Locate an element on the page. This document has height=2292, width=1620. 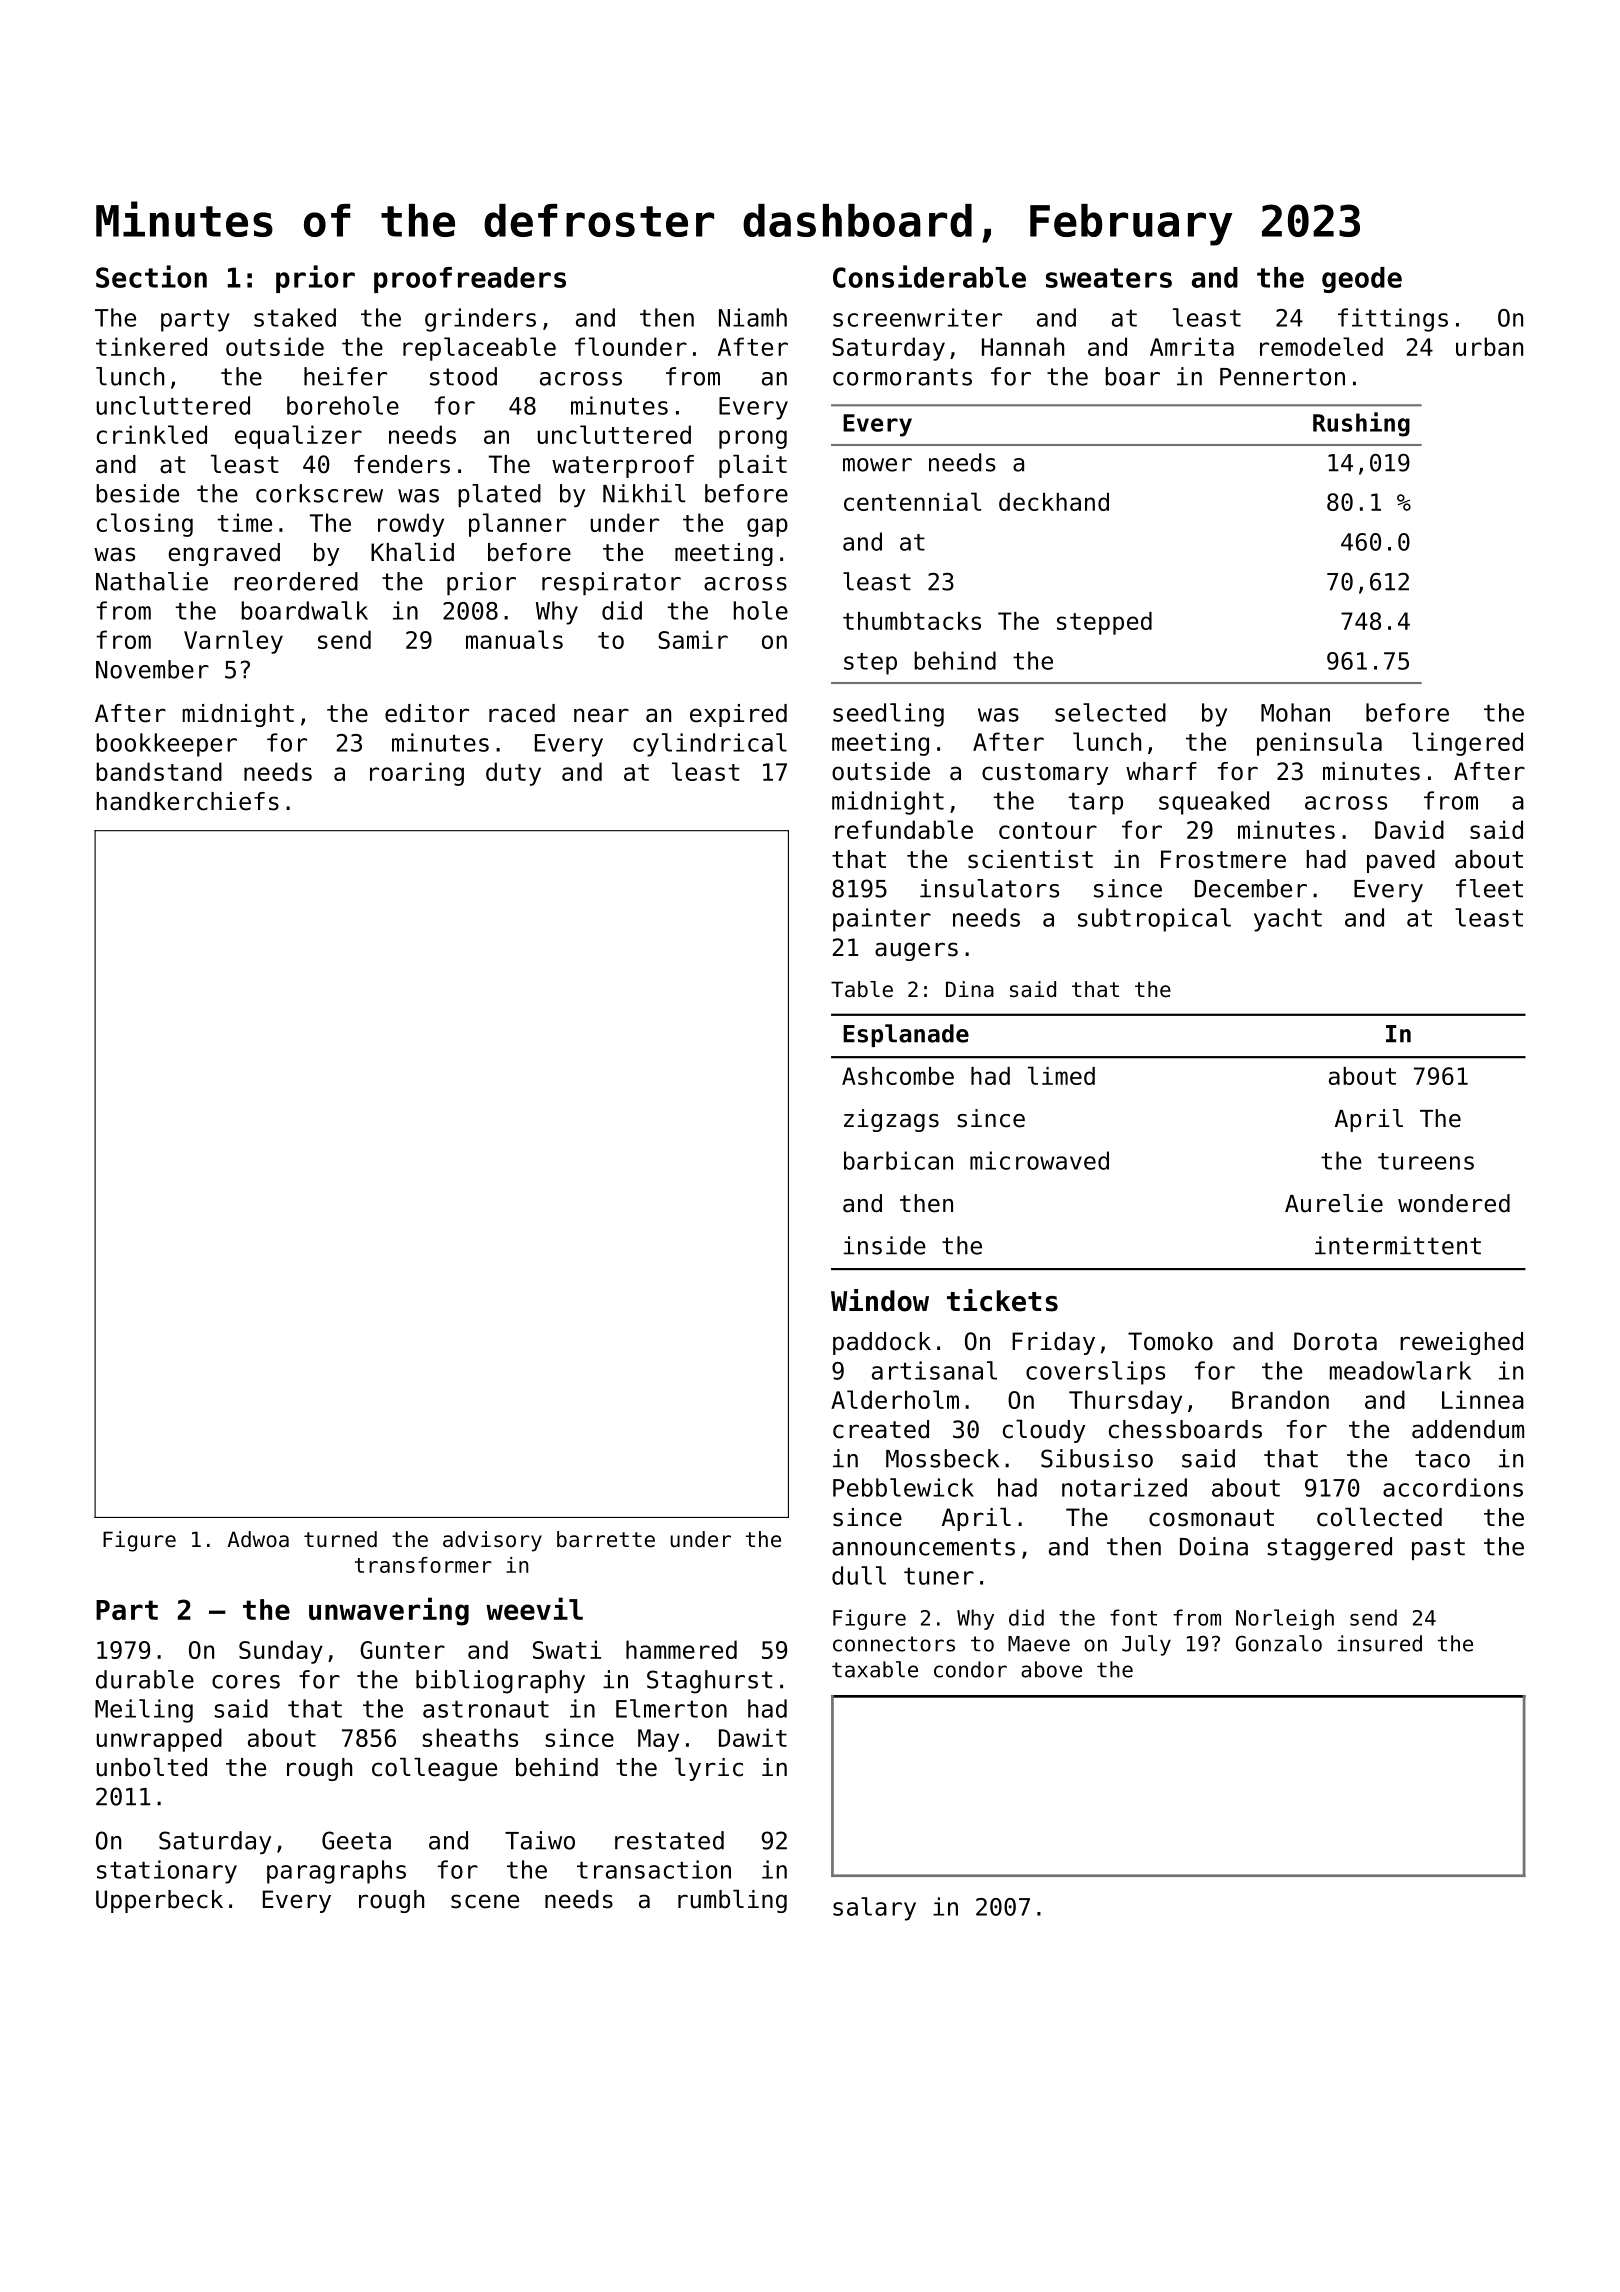
salary is located at coordinates (874, 1909).
